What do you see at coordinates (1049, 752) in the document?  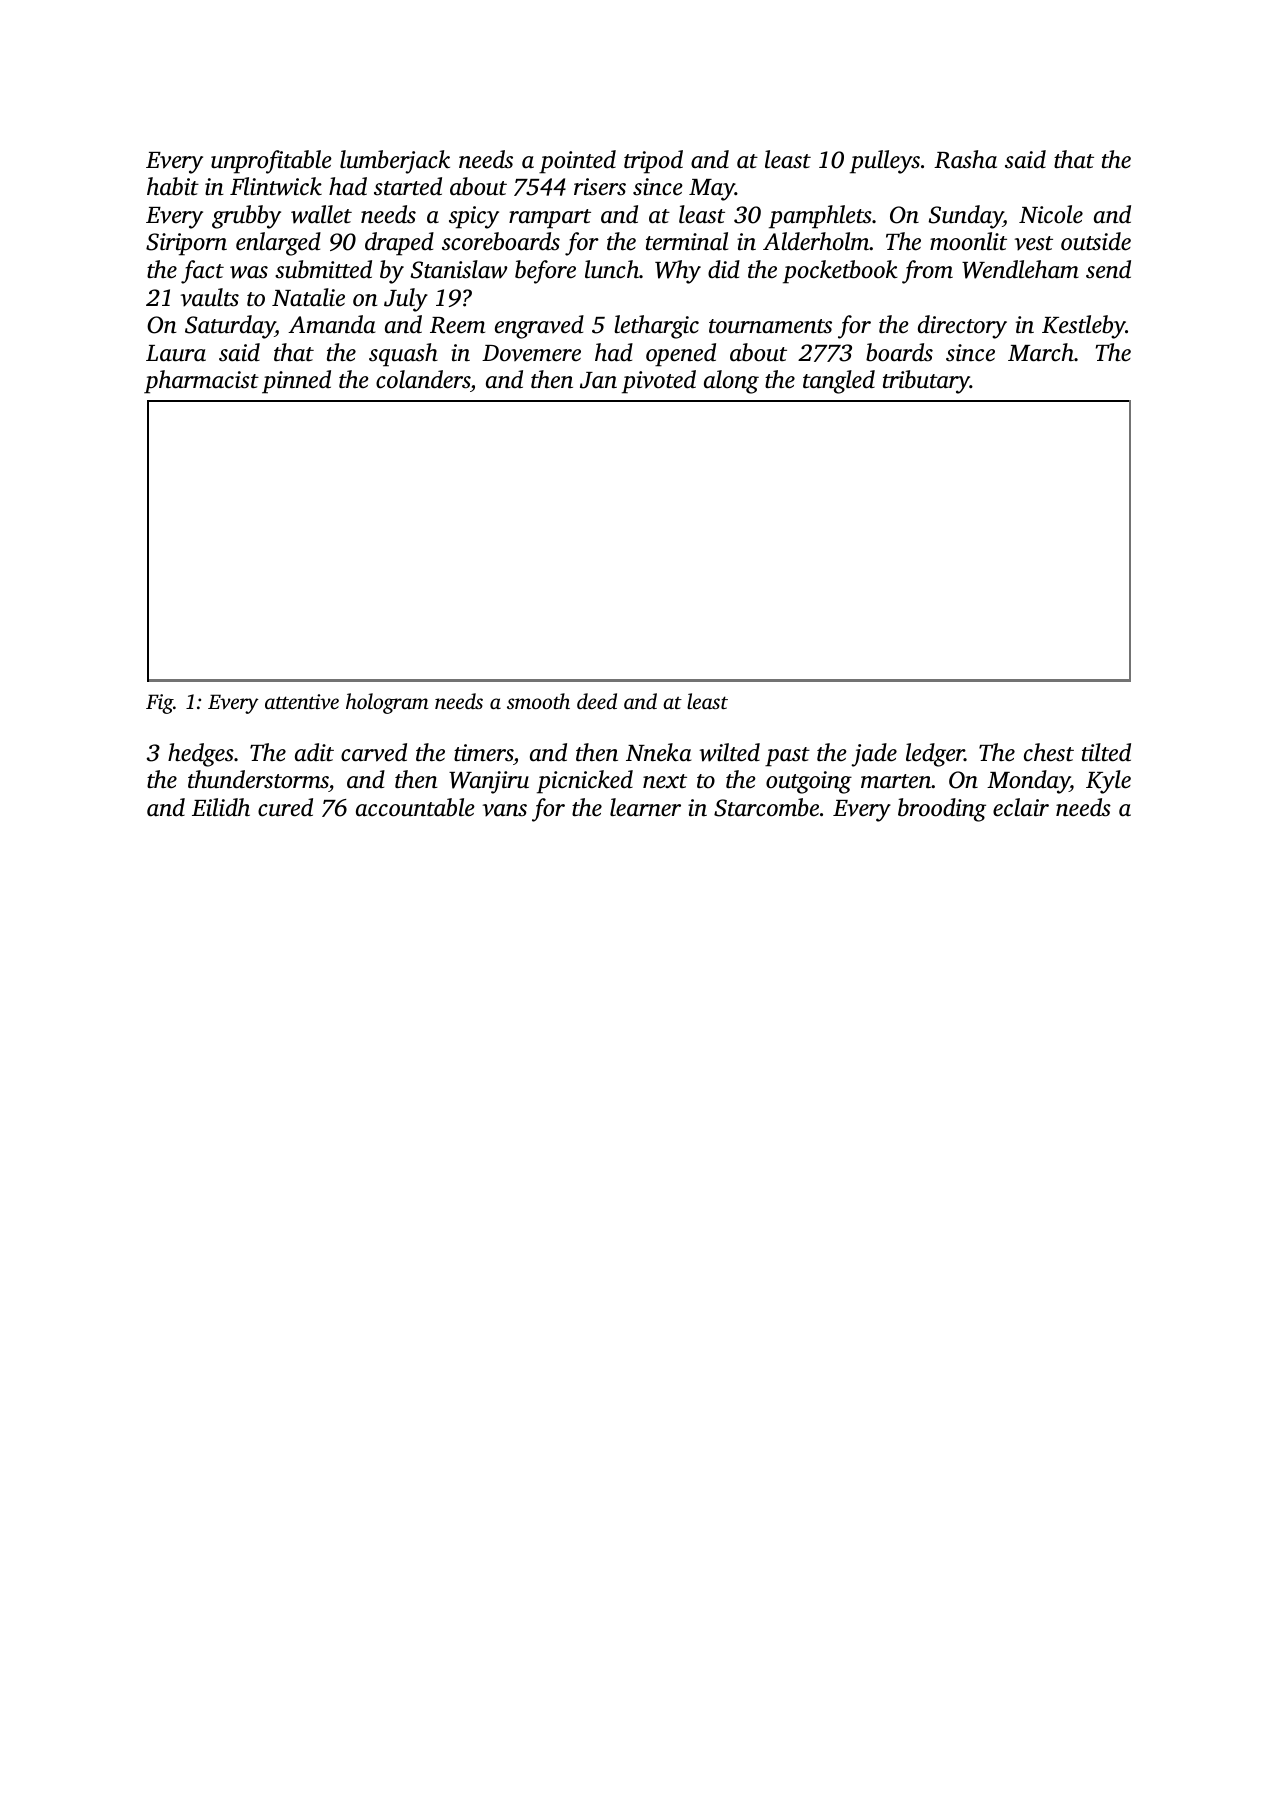 I see `chest` at bounding box center [1049, 752].
